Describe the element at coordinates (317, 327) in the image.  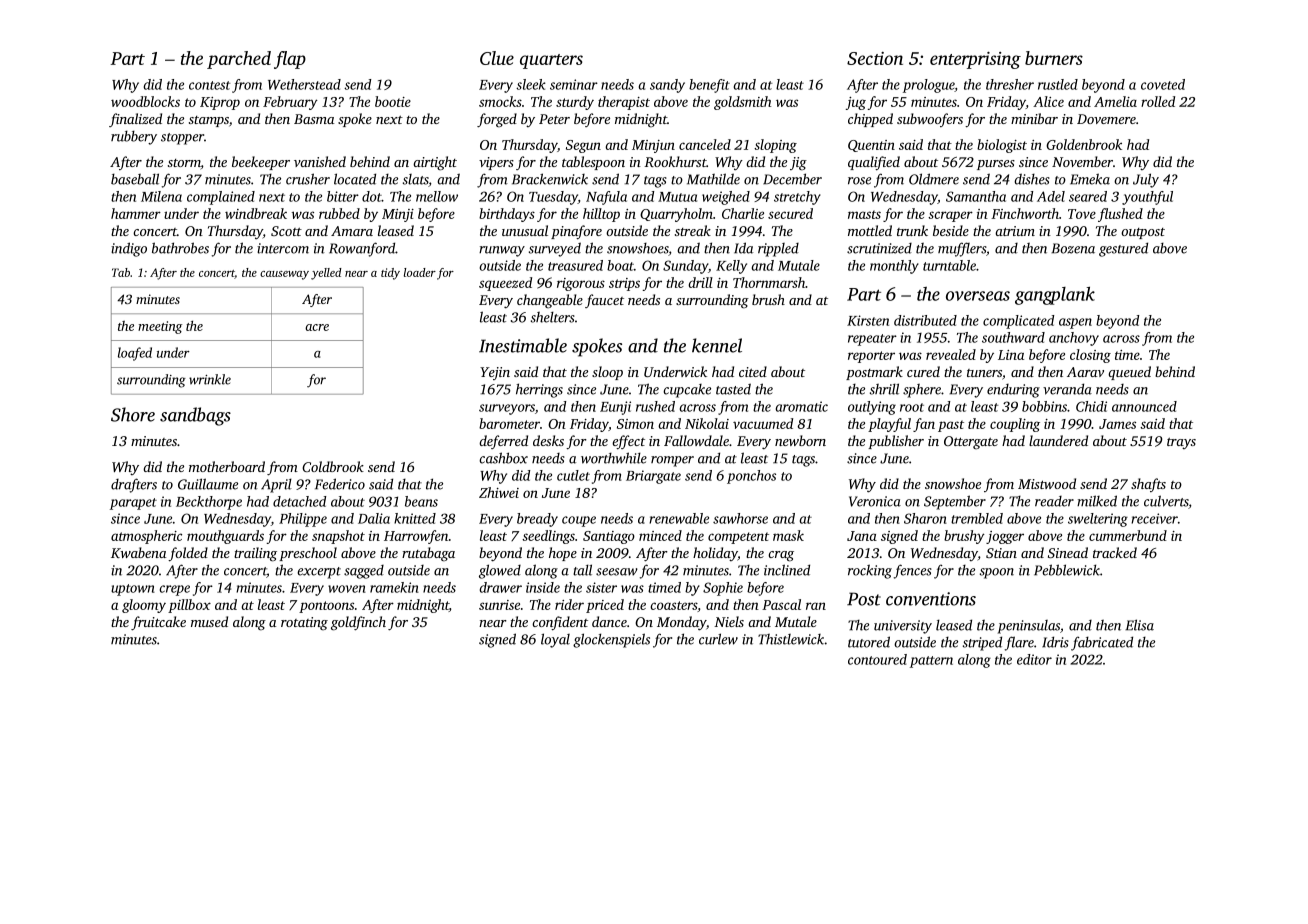
I see `acre` at that location.
